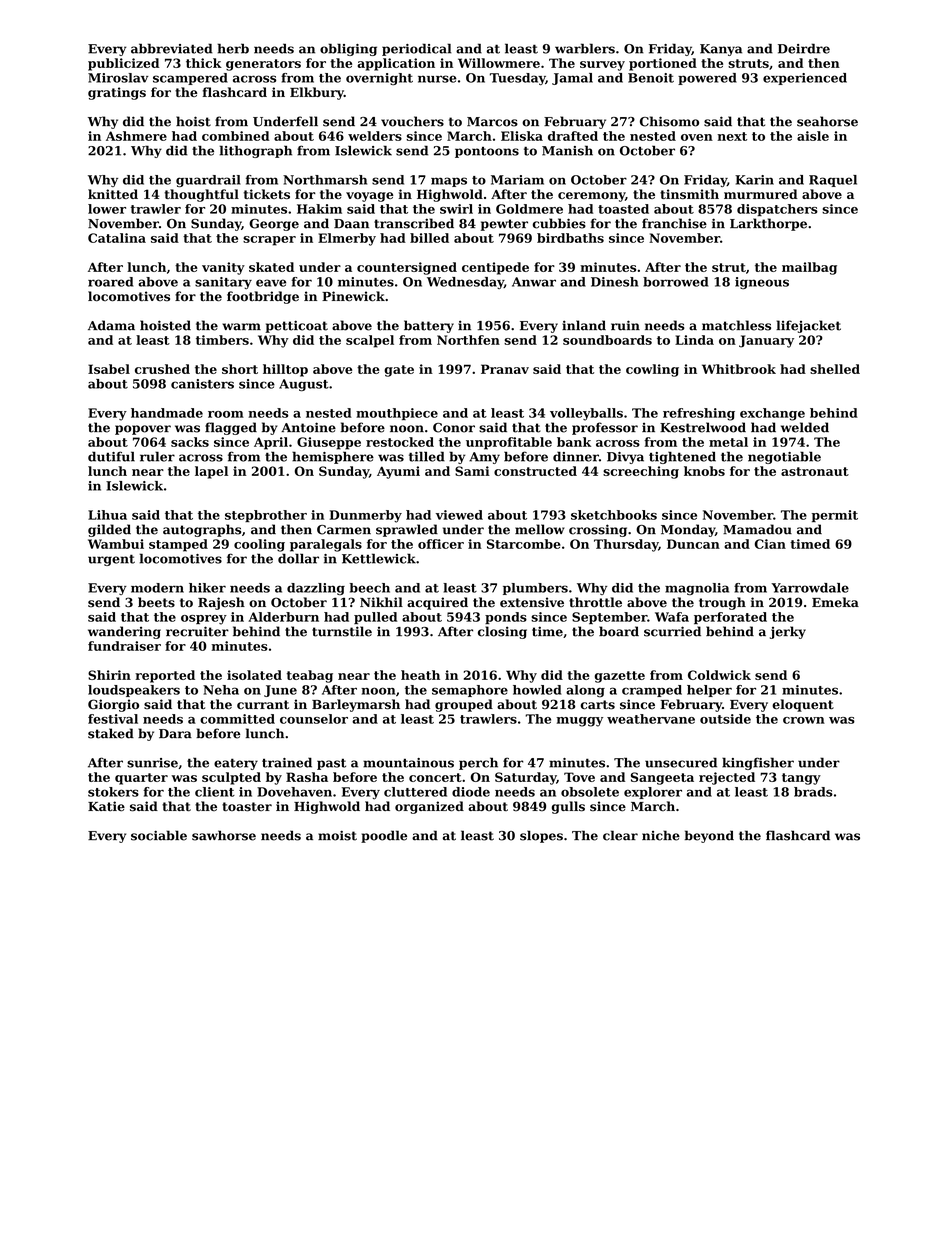 This page has height=1233, width=952. I want to click on viewed, so click(459, 515).
